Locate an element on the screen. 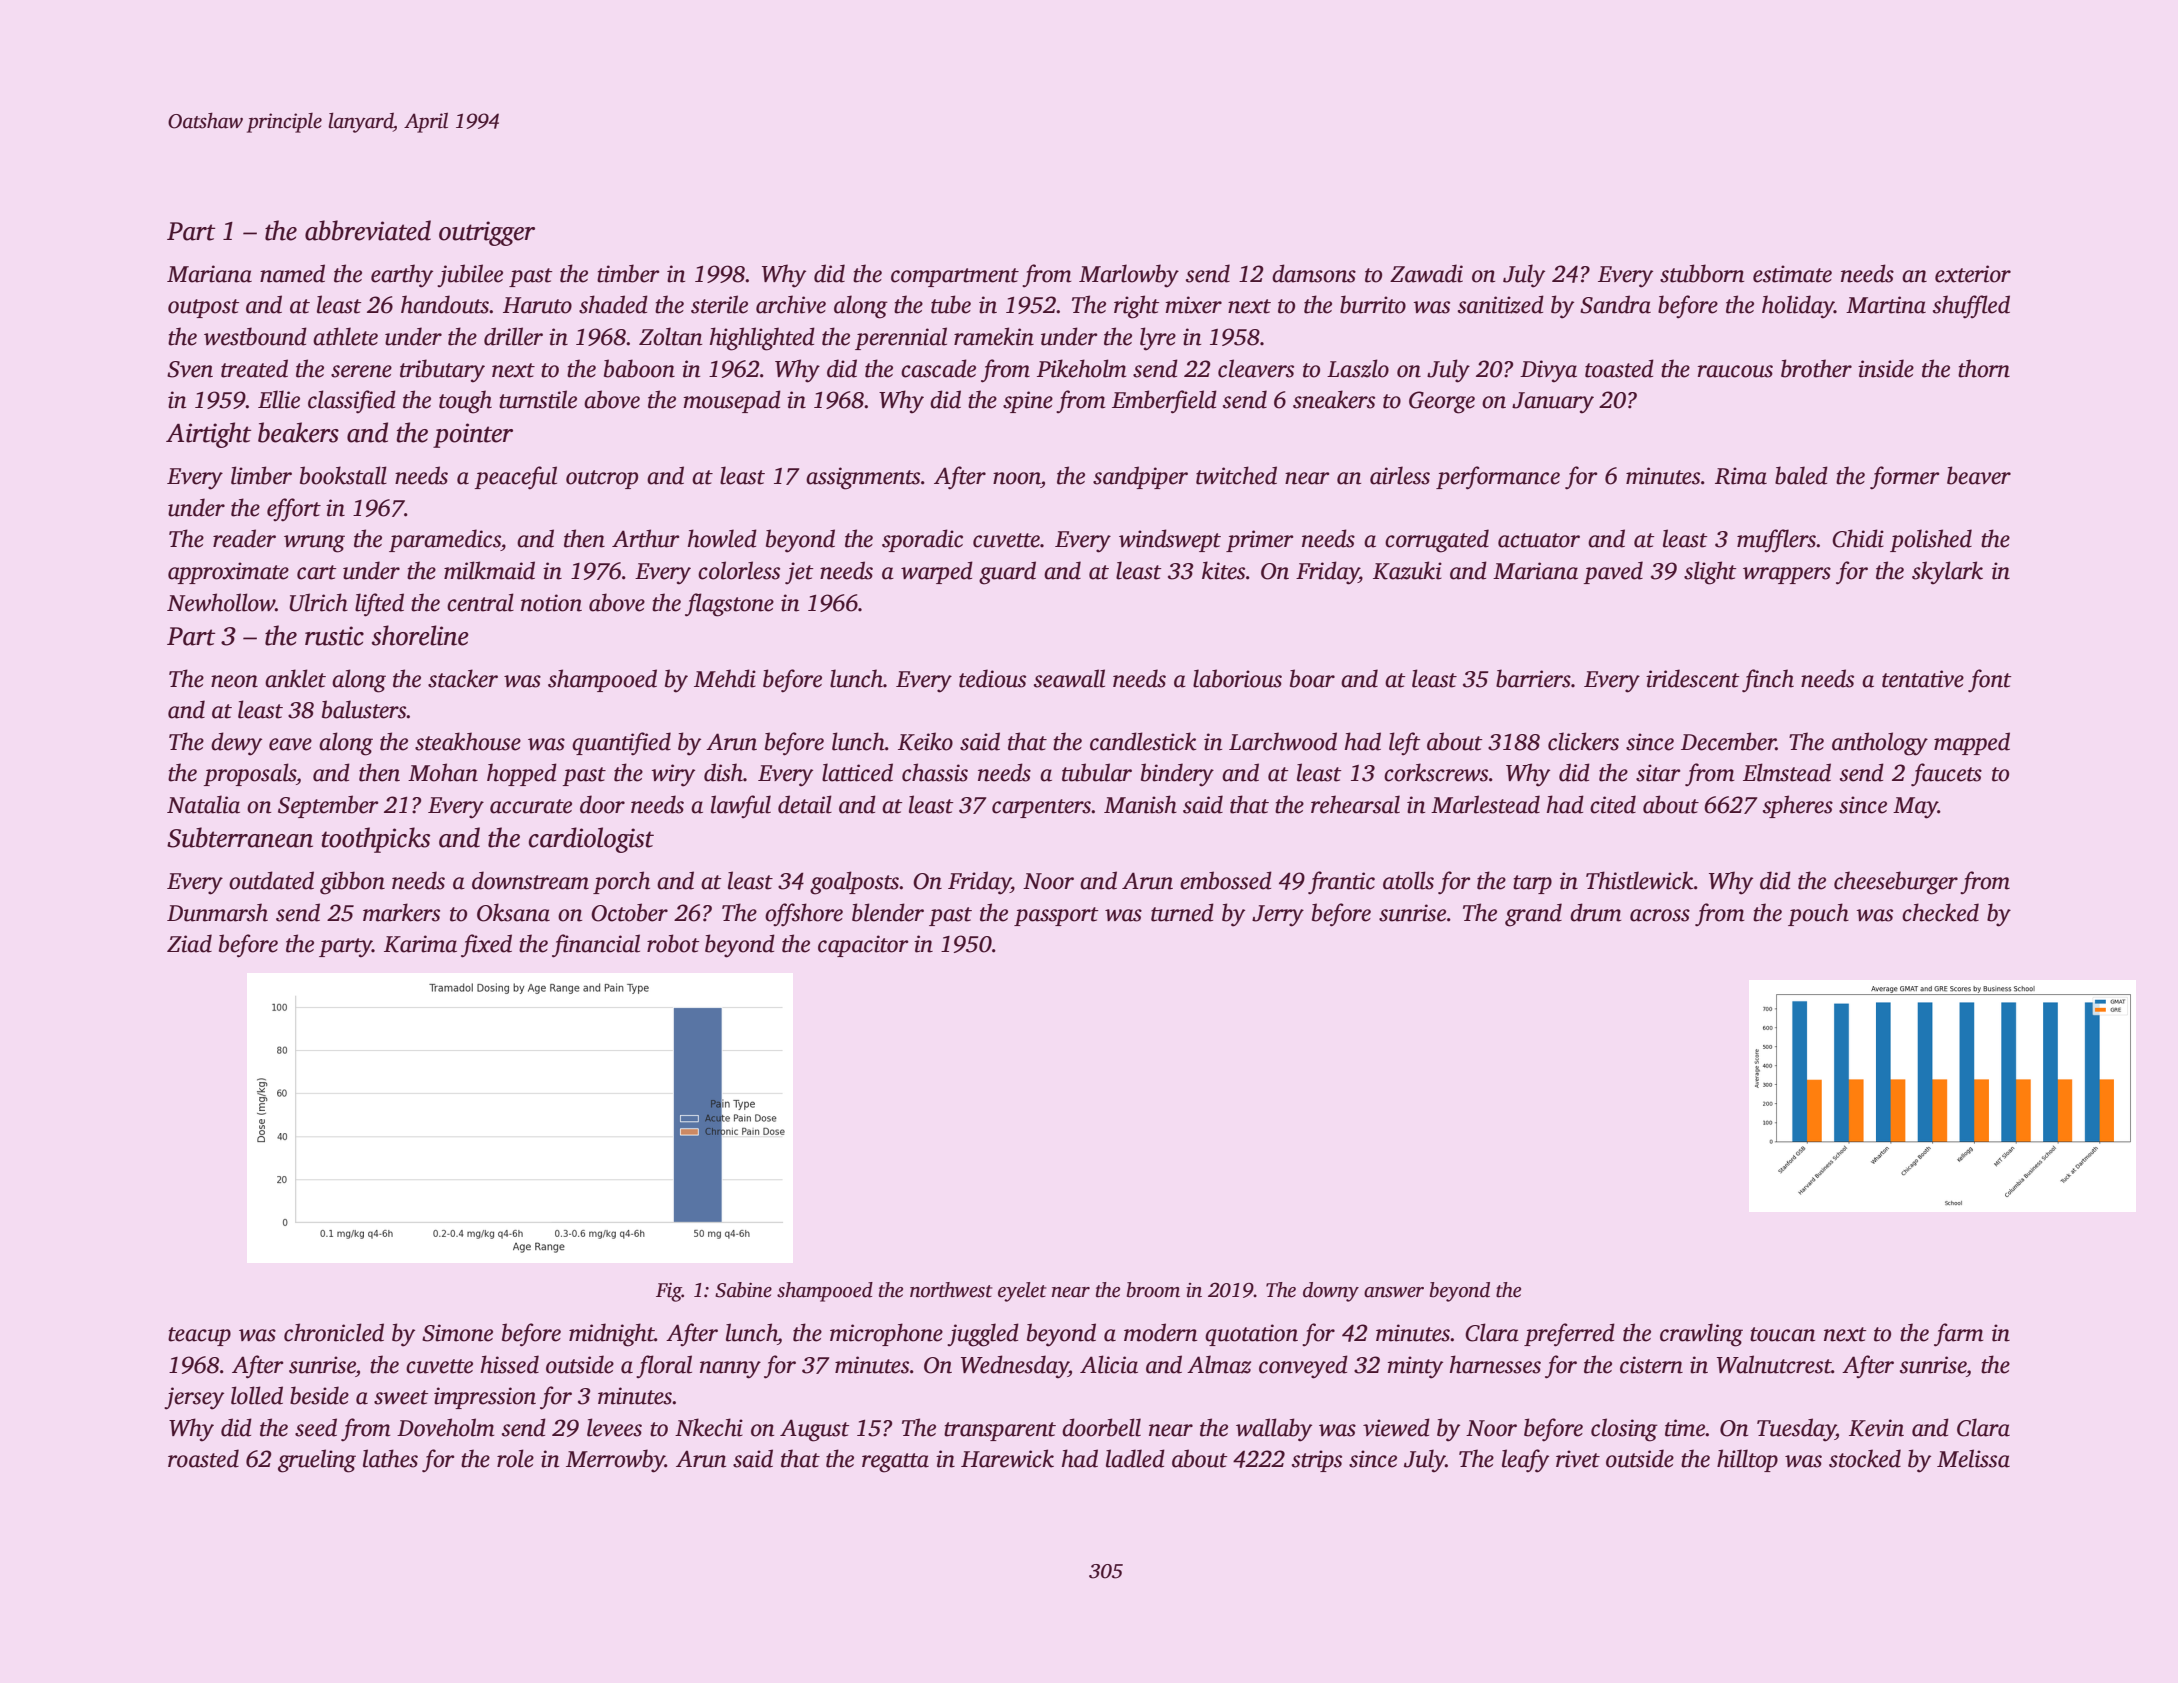 Image resolution: width=2178 pixels, height=1683 pixels. estimate is located at coordinates (1792, 274).
